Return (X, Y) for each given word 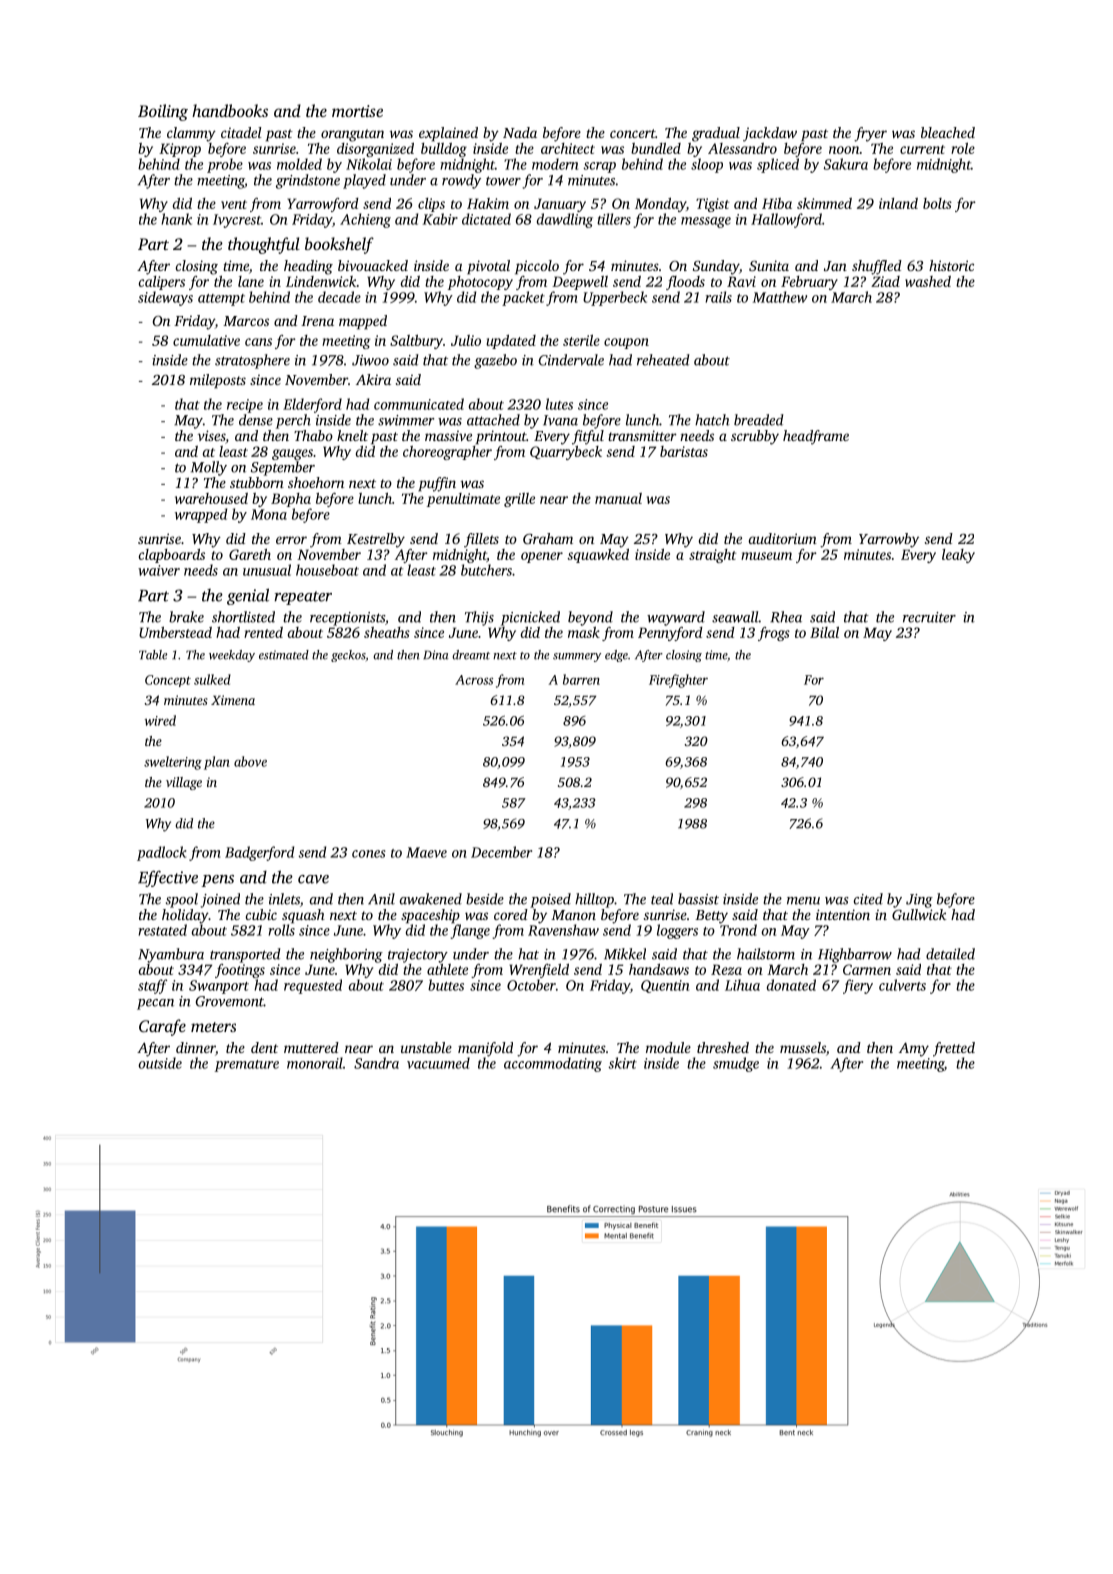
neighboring (346, 955)
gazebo (495, 361)
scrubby (755, 437)
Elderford (312, 405)
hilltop (594, 900)
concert (632, 133)
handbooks (230, 110)
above (250, 761)
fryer (870, 134)
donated (791, 985)
